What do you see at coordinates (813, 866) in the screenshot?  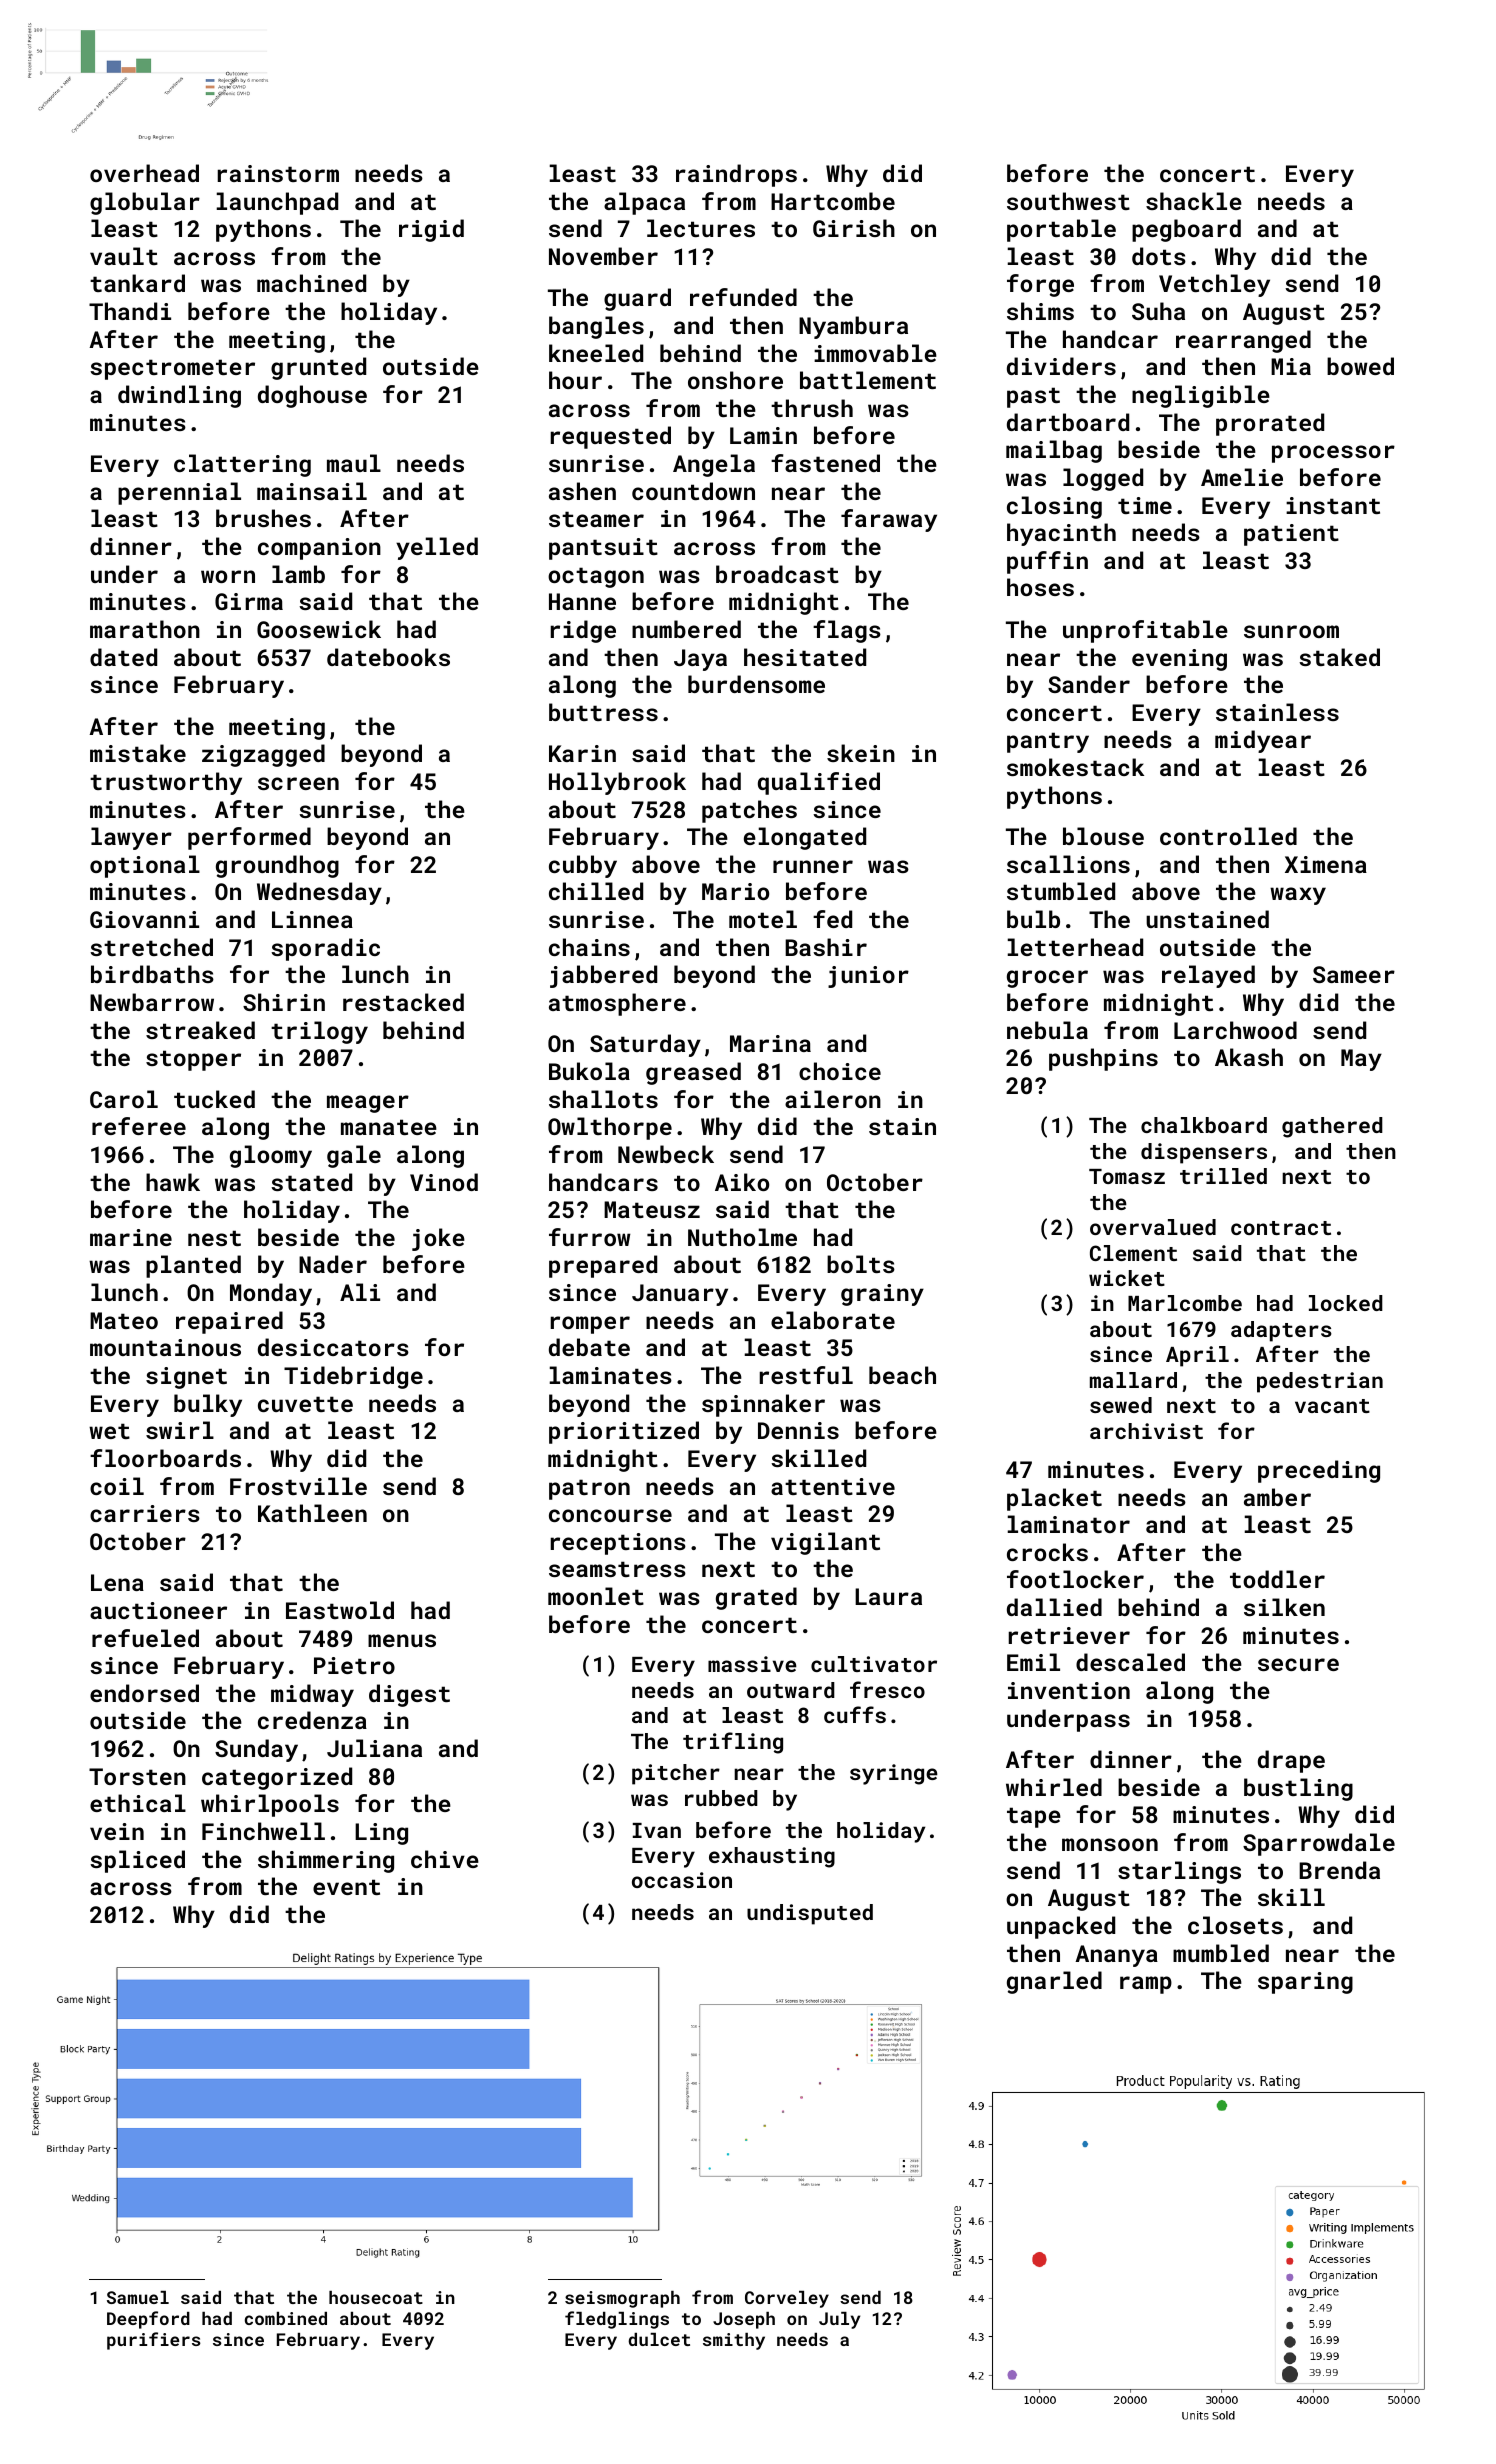 I see `runner` at bounding box center [813, 866].
